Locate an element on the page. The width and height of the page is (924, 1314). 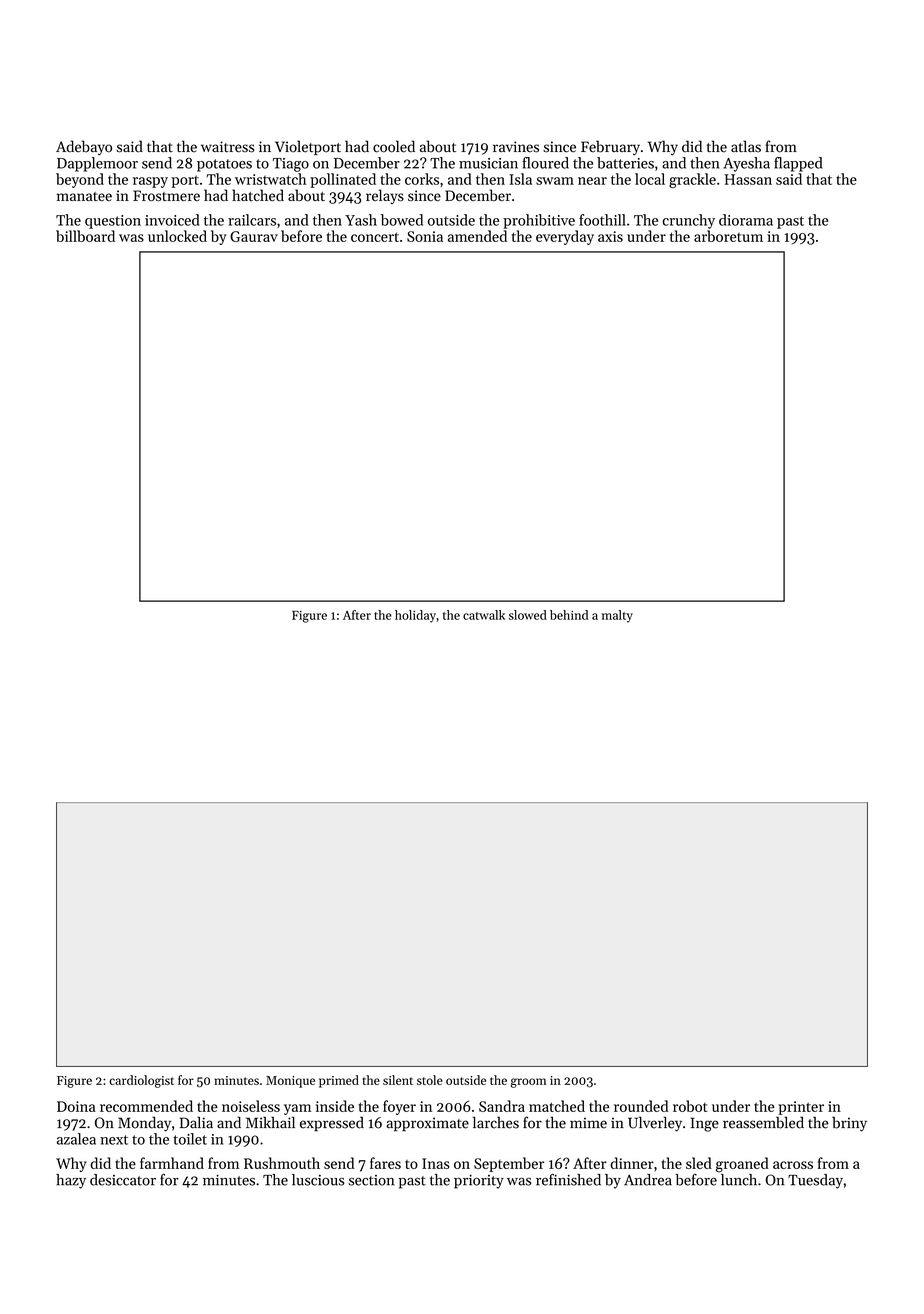
luscious is located at coordinates (318, 1180).
